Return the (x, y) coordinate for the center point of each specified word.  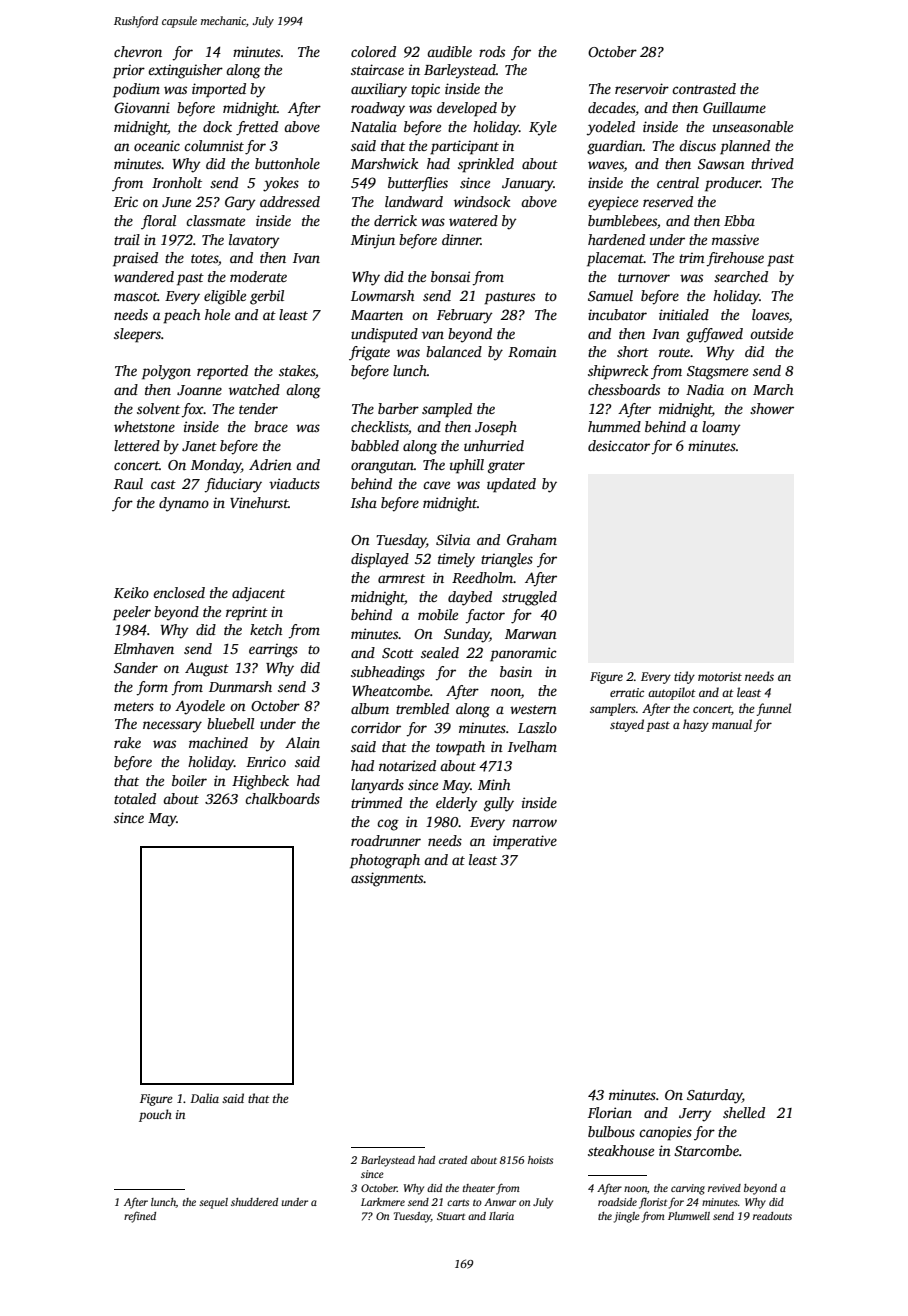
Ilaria (501, 1216)
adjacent (258, 594)
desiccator (619, 445)
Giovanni (142, 107)
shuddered (254, 1202)
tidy (684, 677)
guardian (615, 147)
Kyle (543, 128)
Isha (364, 502)
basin (516, 671)
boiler (189, 780)
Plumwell (689, 1216)
